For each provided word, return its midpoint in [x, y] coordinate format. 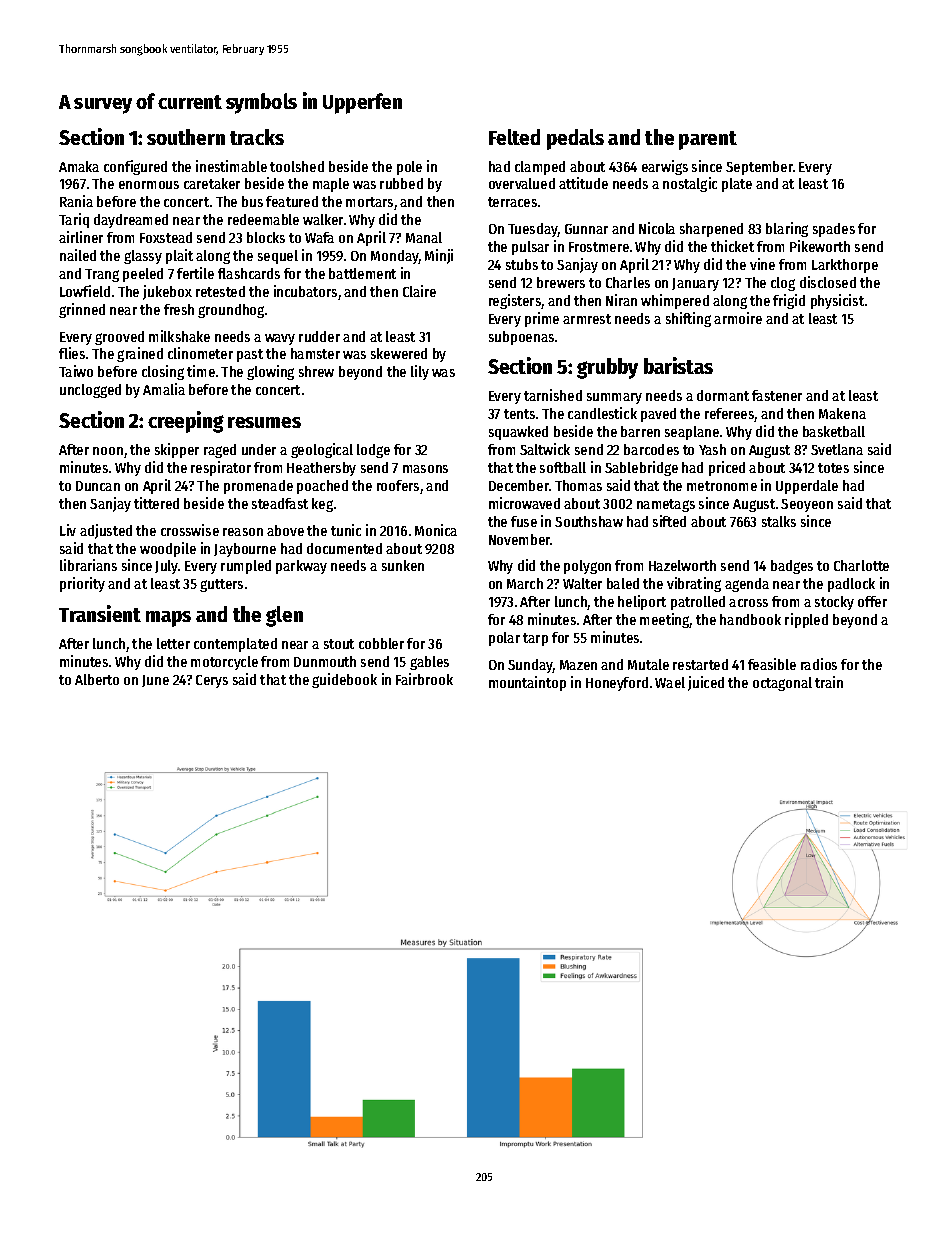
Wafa [319, 237]
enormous [149, 185]
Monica [436, 530]
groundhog [231, 311]
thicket [732, 246]
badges [792, 567]
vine [762, 264]
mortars [369, 202]
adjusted [106, 531]
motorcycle [224, 663]
